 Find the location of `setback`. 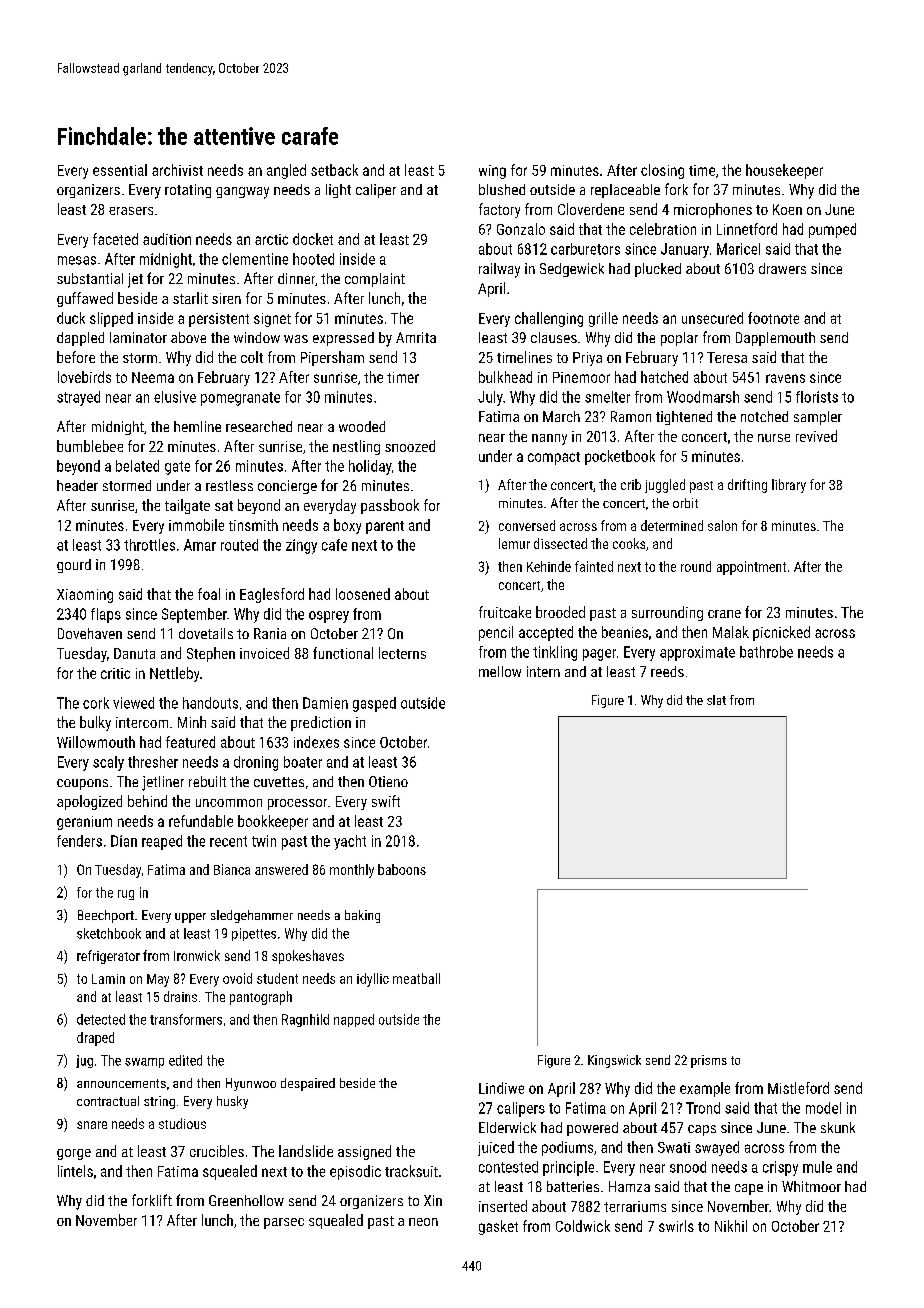

setback is located at coordinates (334, 170).
